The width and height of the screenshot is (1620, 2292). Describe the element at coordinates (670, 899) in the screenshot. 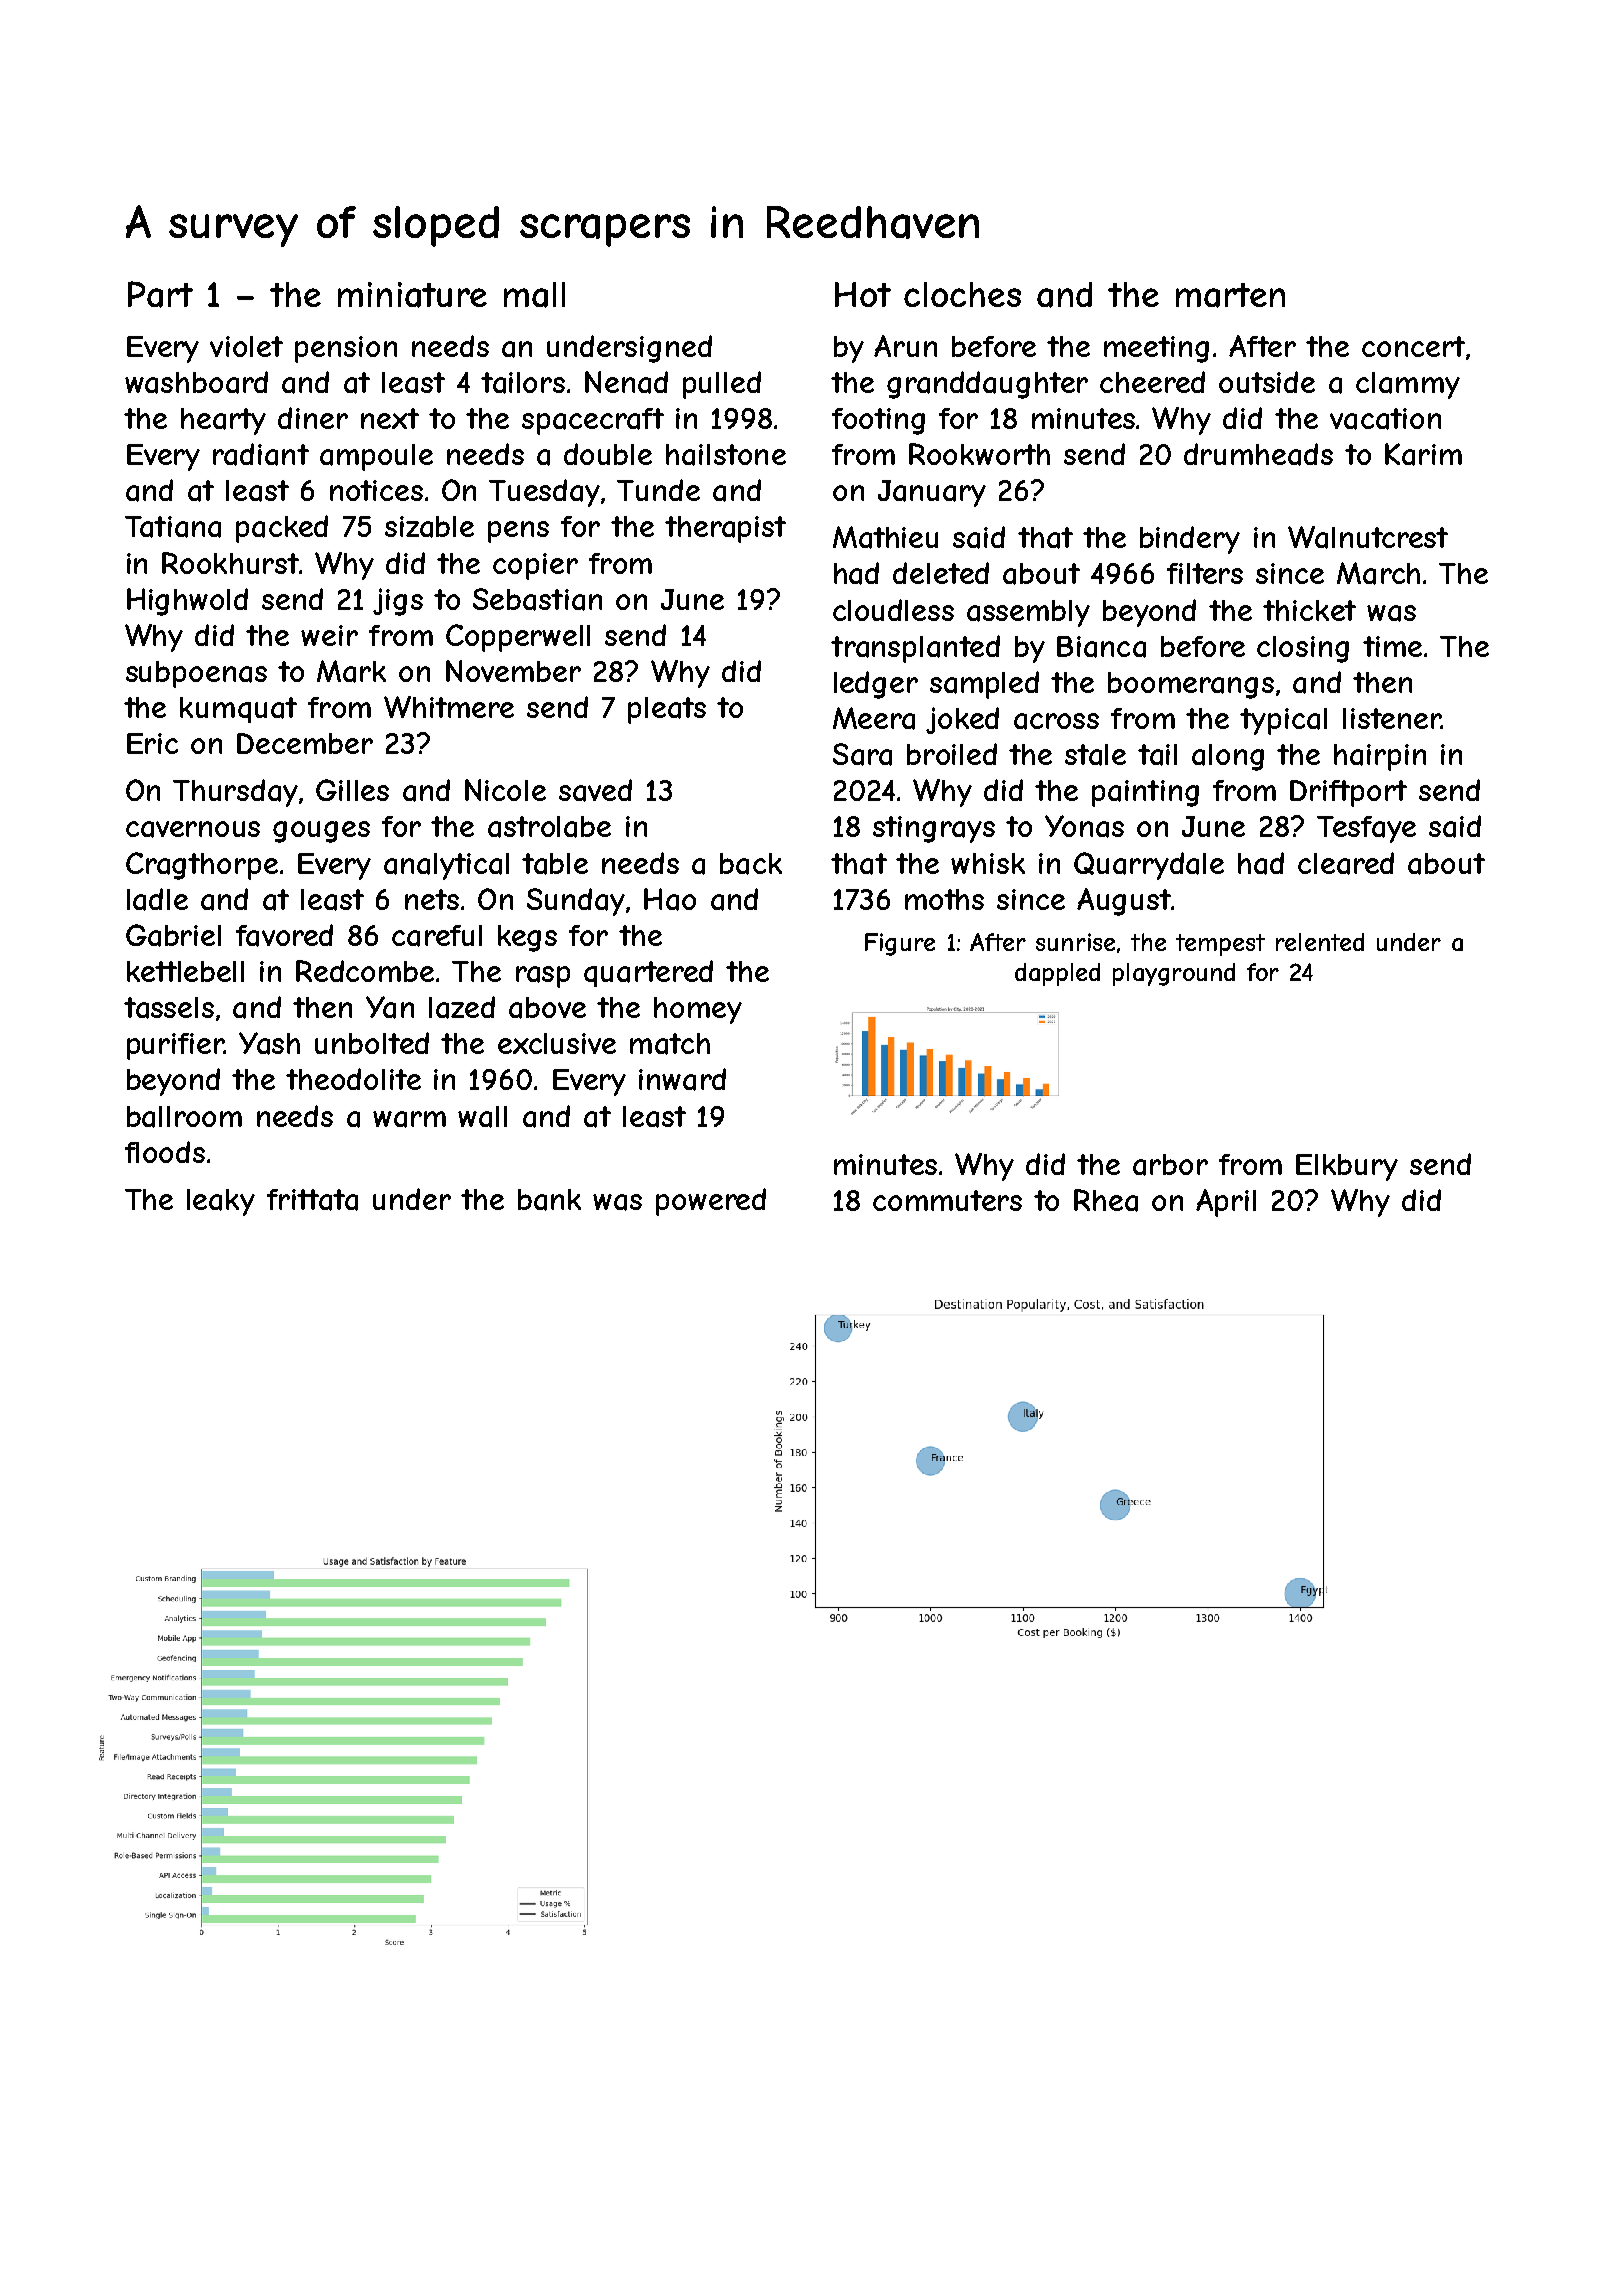

I see `Hao` at that location.
